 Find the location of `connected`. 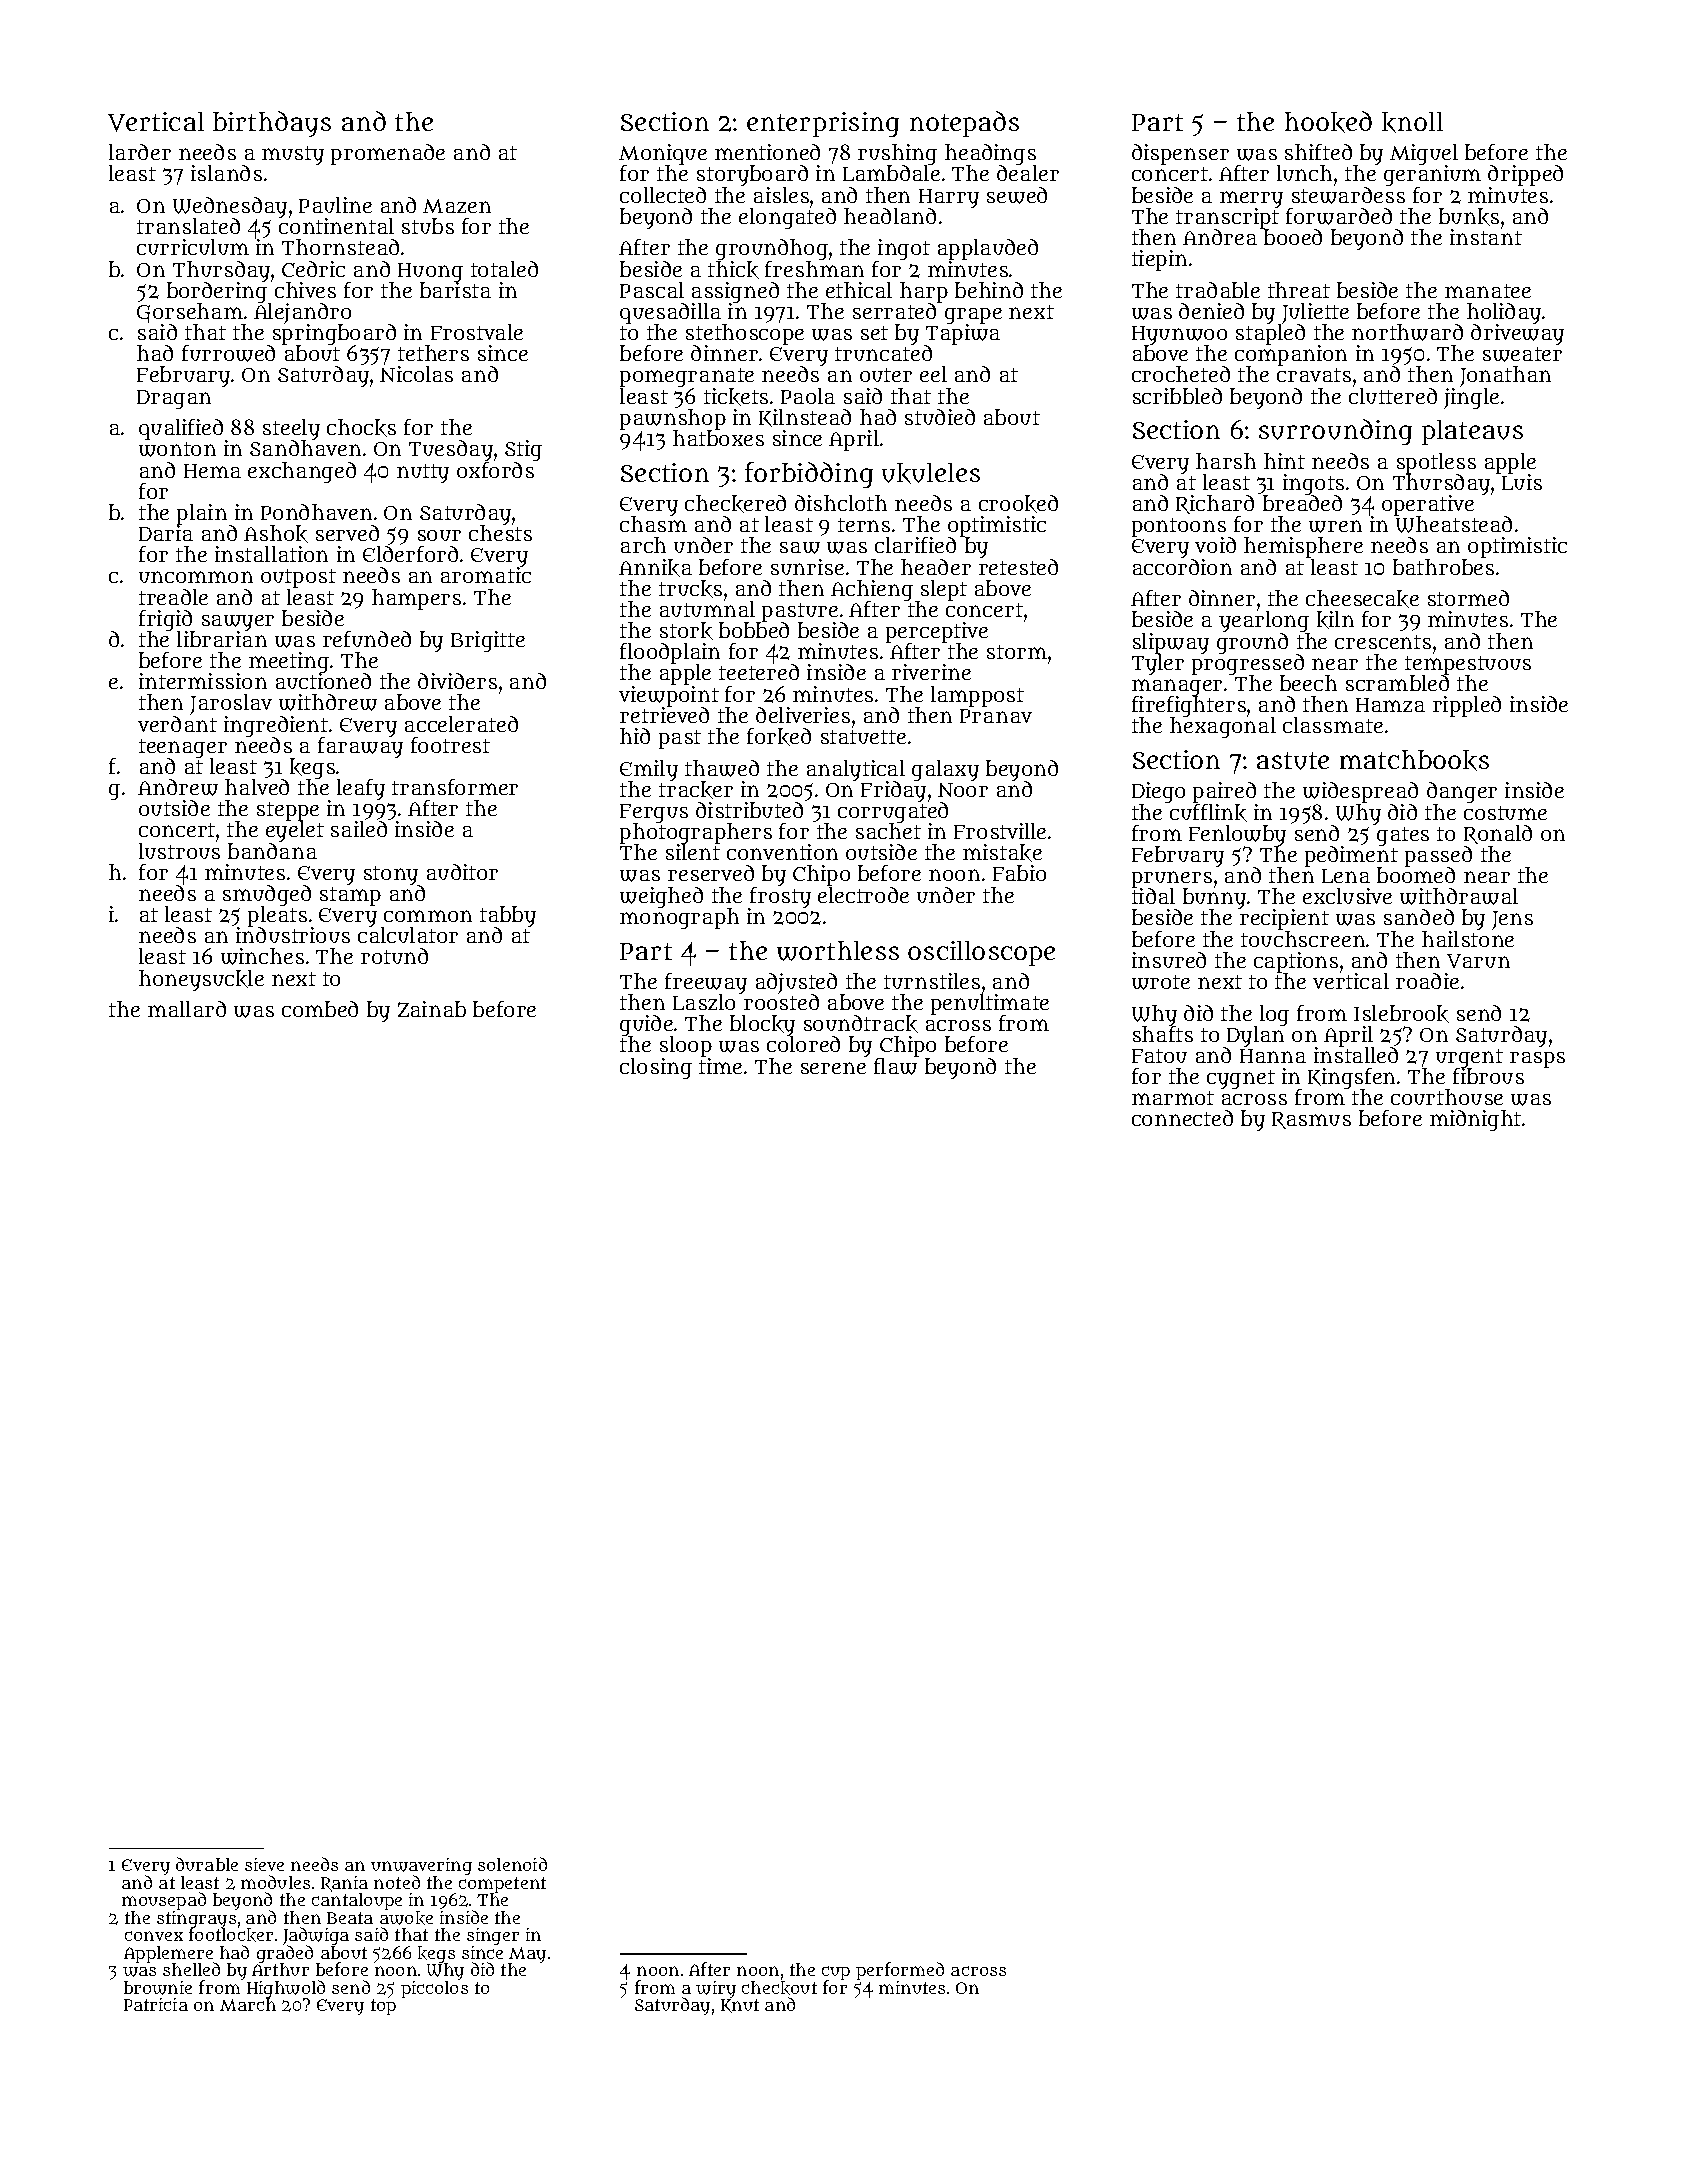

connected is located at coordinates (1182, 1118).
